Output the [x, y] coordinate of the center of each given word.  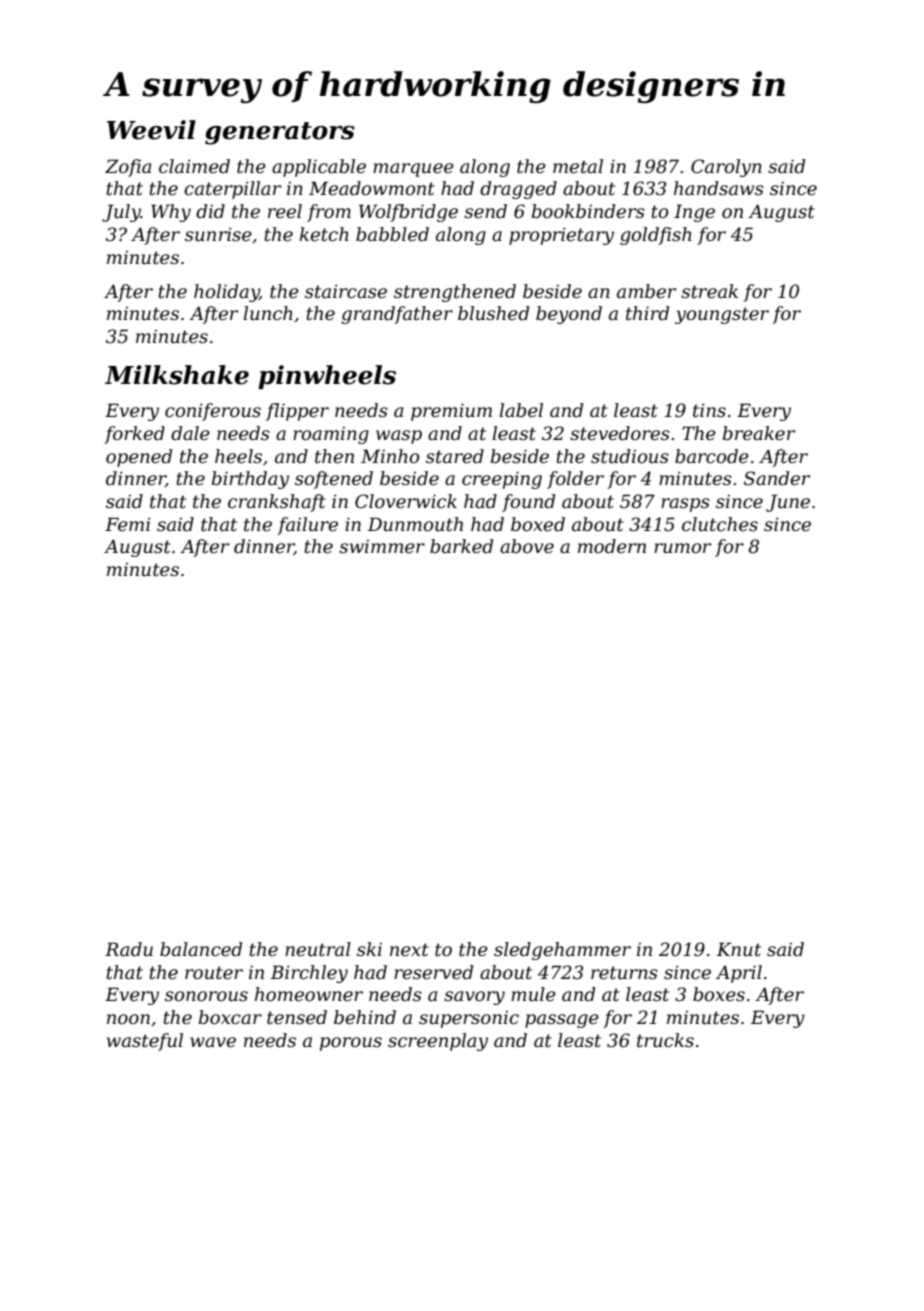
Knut [738, 949]
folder [575, 480]
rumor [682, 548]
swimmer [382, 547]
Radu [129, 949]
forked [134, 435]
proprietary [561, 236]
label [521, 410]
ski [369, 949]
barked [461, 546]
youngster [722, 315]
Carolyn [726, 168]
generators [280, 133]
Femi [128, 524]
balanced [201, 949]
